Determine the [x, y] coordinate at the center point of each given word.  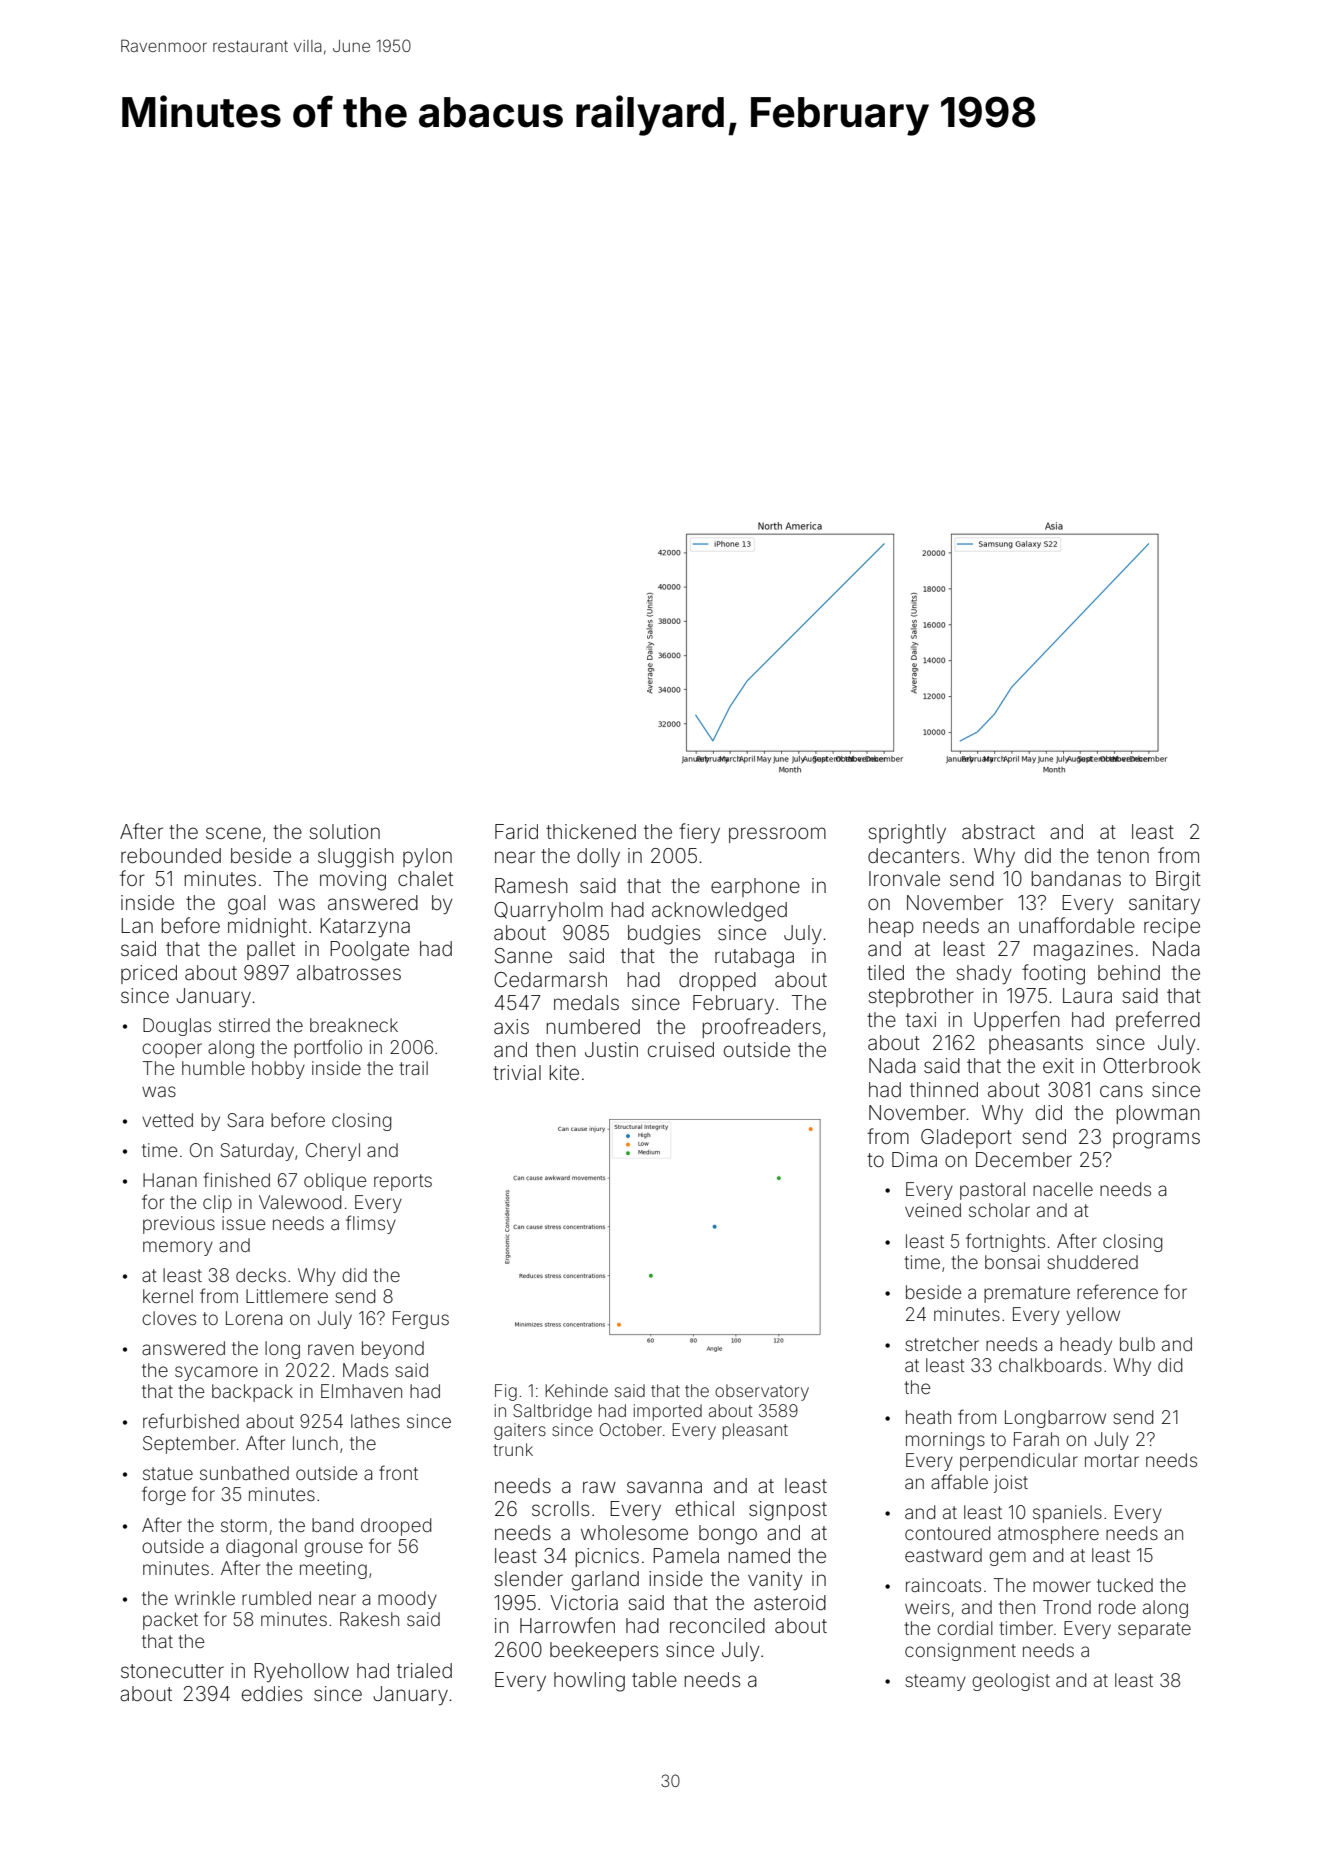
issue [244, 1223]
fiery [699, 833]
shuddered [1093, 1262]
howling [589, 1682]
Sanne [523, 956]
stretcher [942, 1344]
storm [244, 1525]
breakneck [354, 1025]
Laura [1087, 995]
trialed [424, 1670]
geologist [1011, 1682]
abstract [998, 831]
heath [928, 1417]
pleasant [755, 1431]
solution [344, 831]
